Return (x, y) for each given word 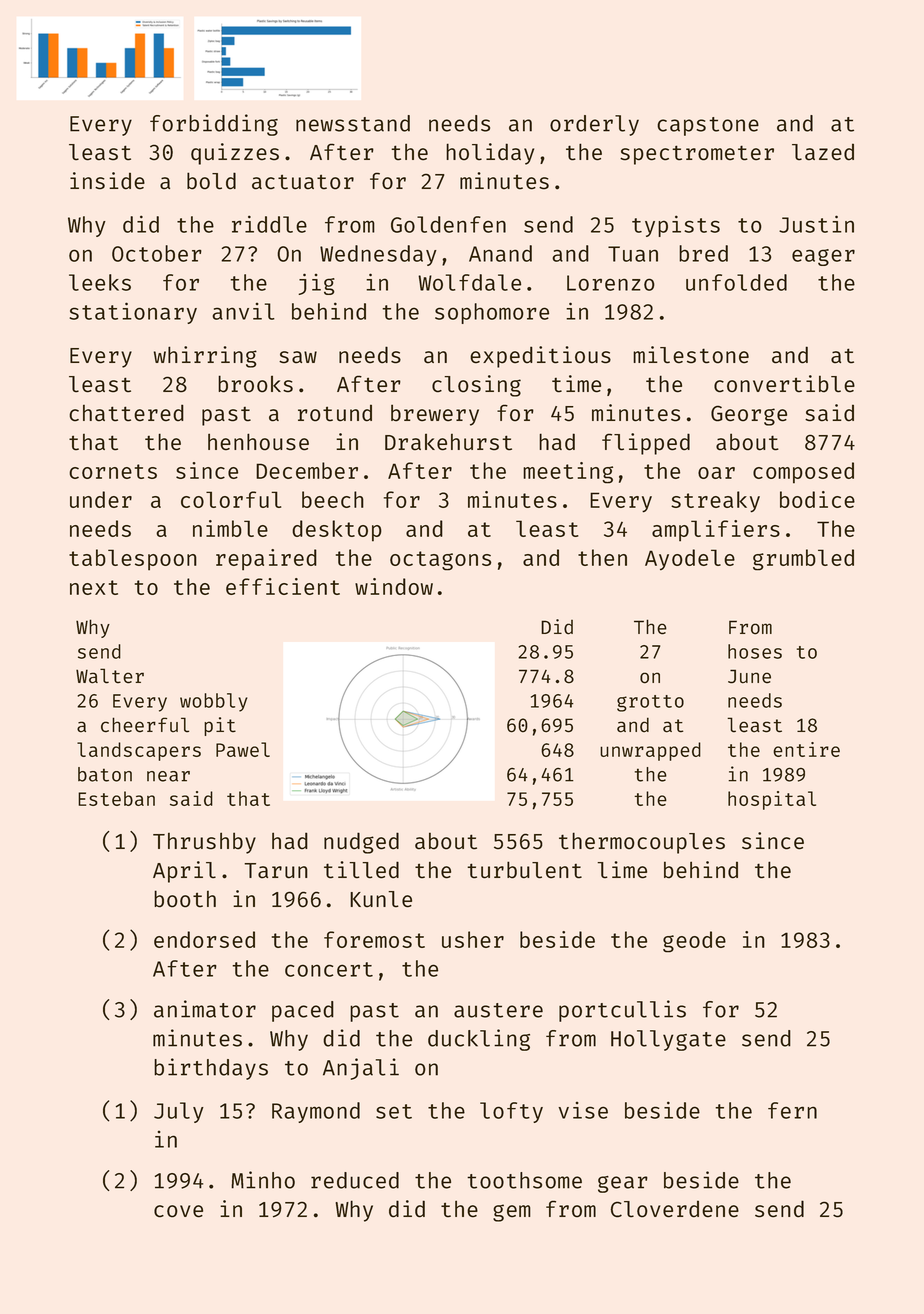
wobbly (213, 702)
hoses (755, 651)
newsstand (353, 123)
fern (792, 1110)
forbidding (214, 125)
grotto (650, 703)
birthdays (211, 1069)
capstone (708, 126)
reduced (355, 1180)
